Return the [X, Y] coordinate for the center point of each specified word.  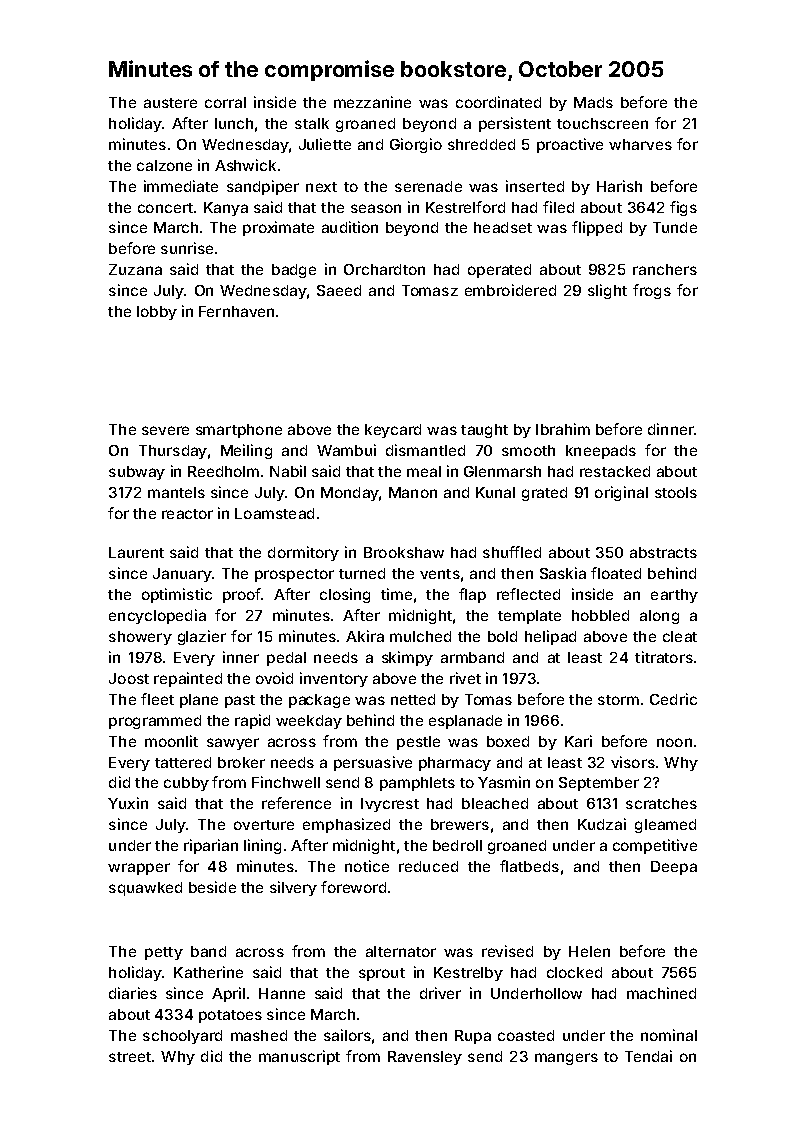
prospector [294, 575]
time [396, 594]
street [130, 1057]
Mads [593, 102]
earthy [674, 596]
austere [170, 103]
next [321, 187]
